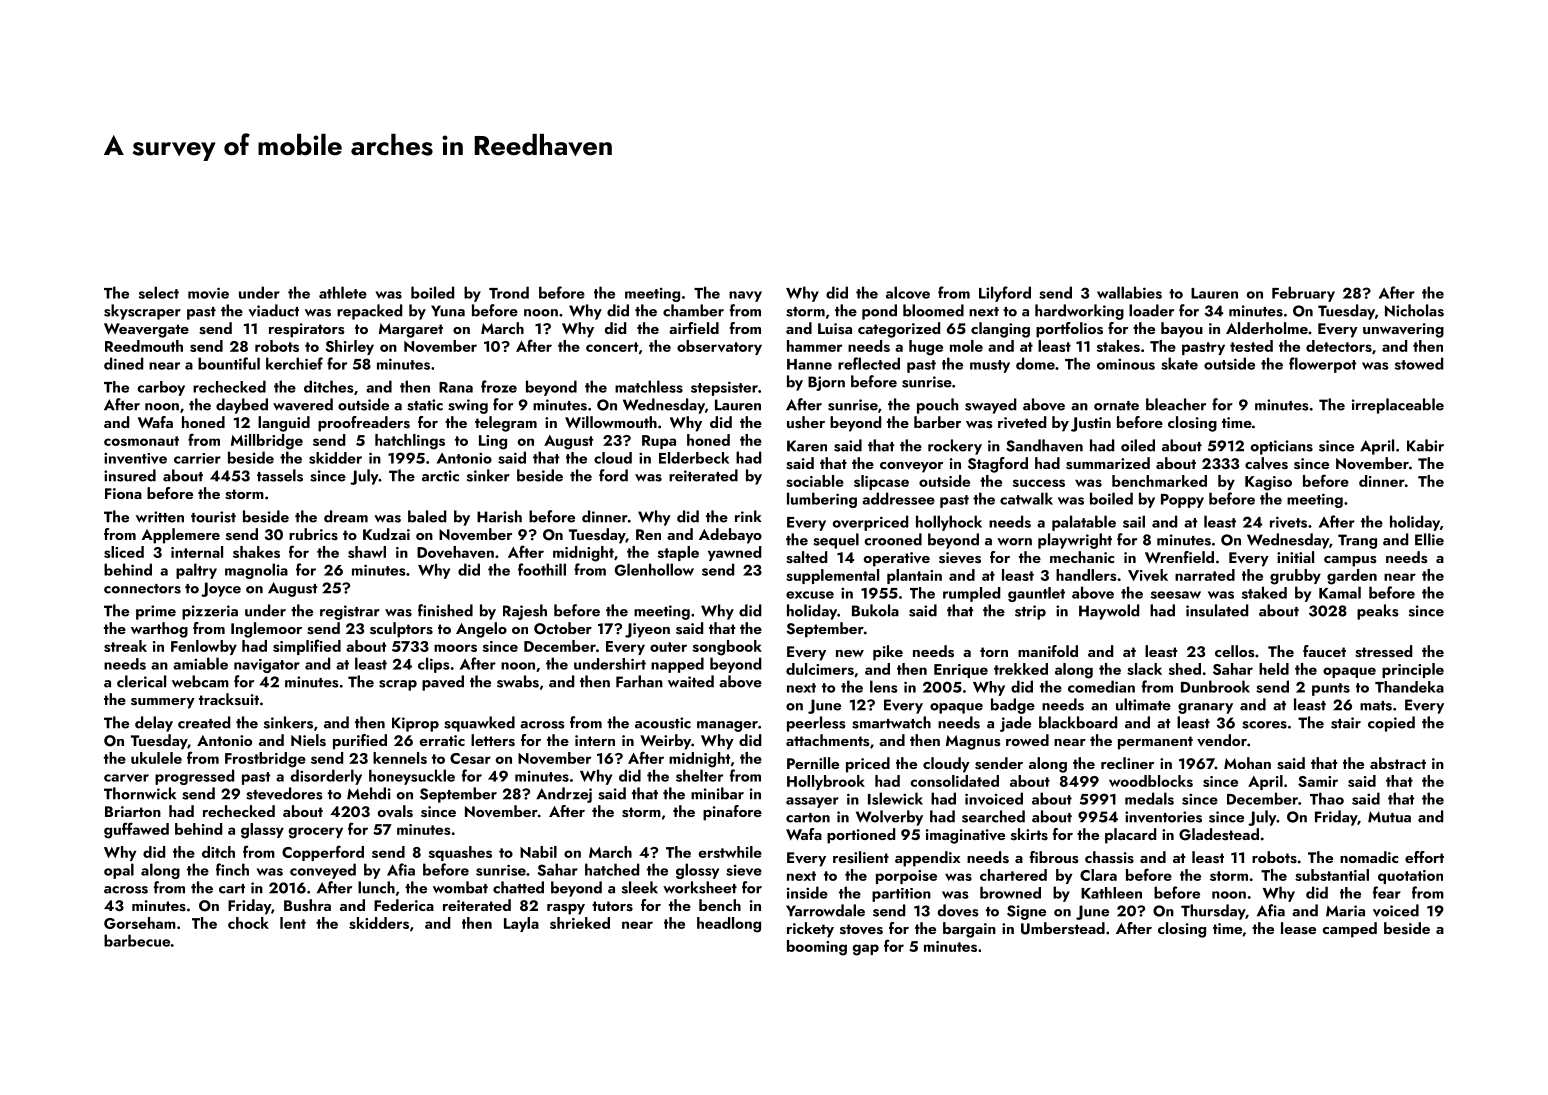  I want to click on irreplaceable, so click(1398, 406).
